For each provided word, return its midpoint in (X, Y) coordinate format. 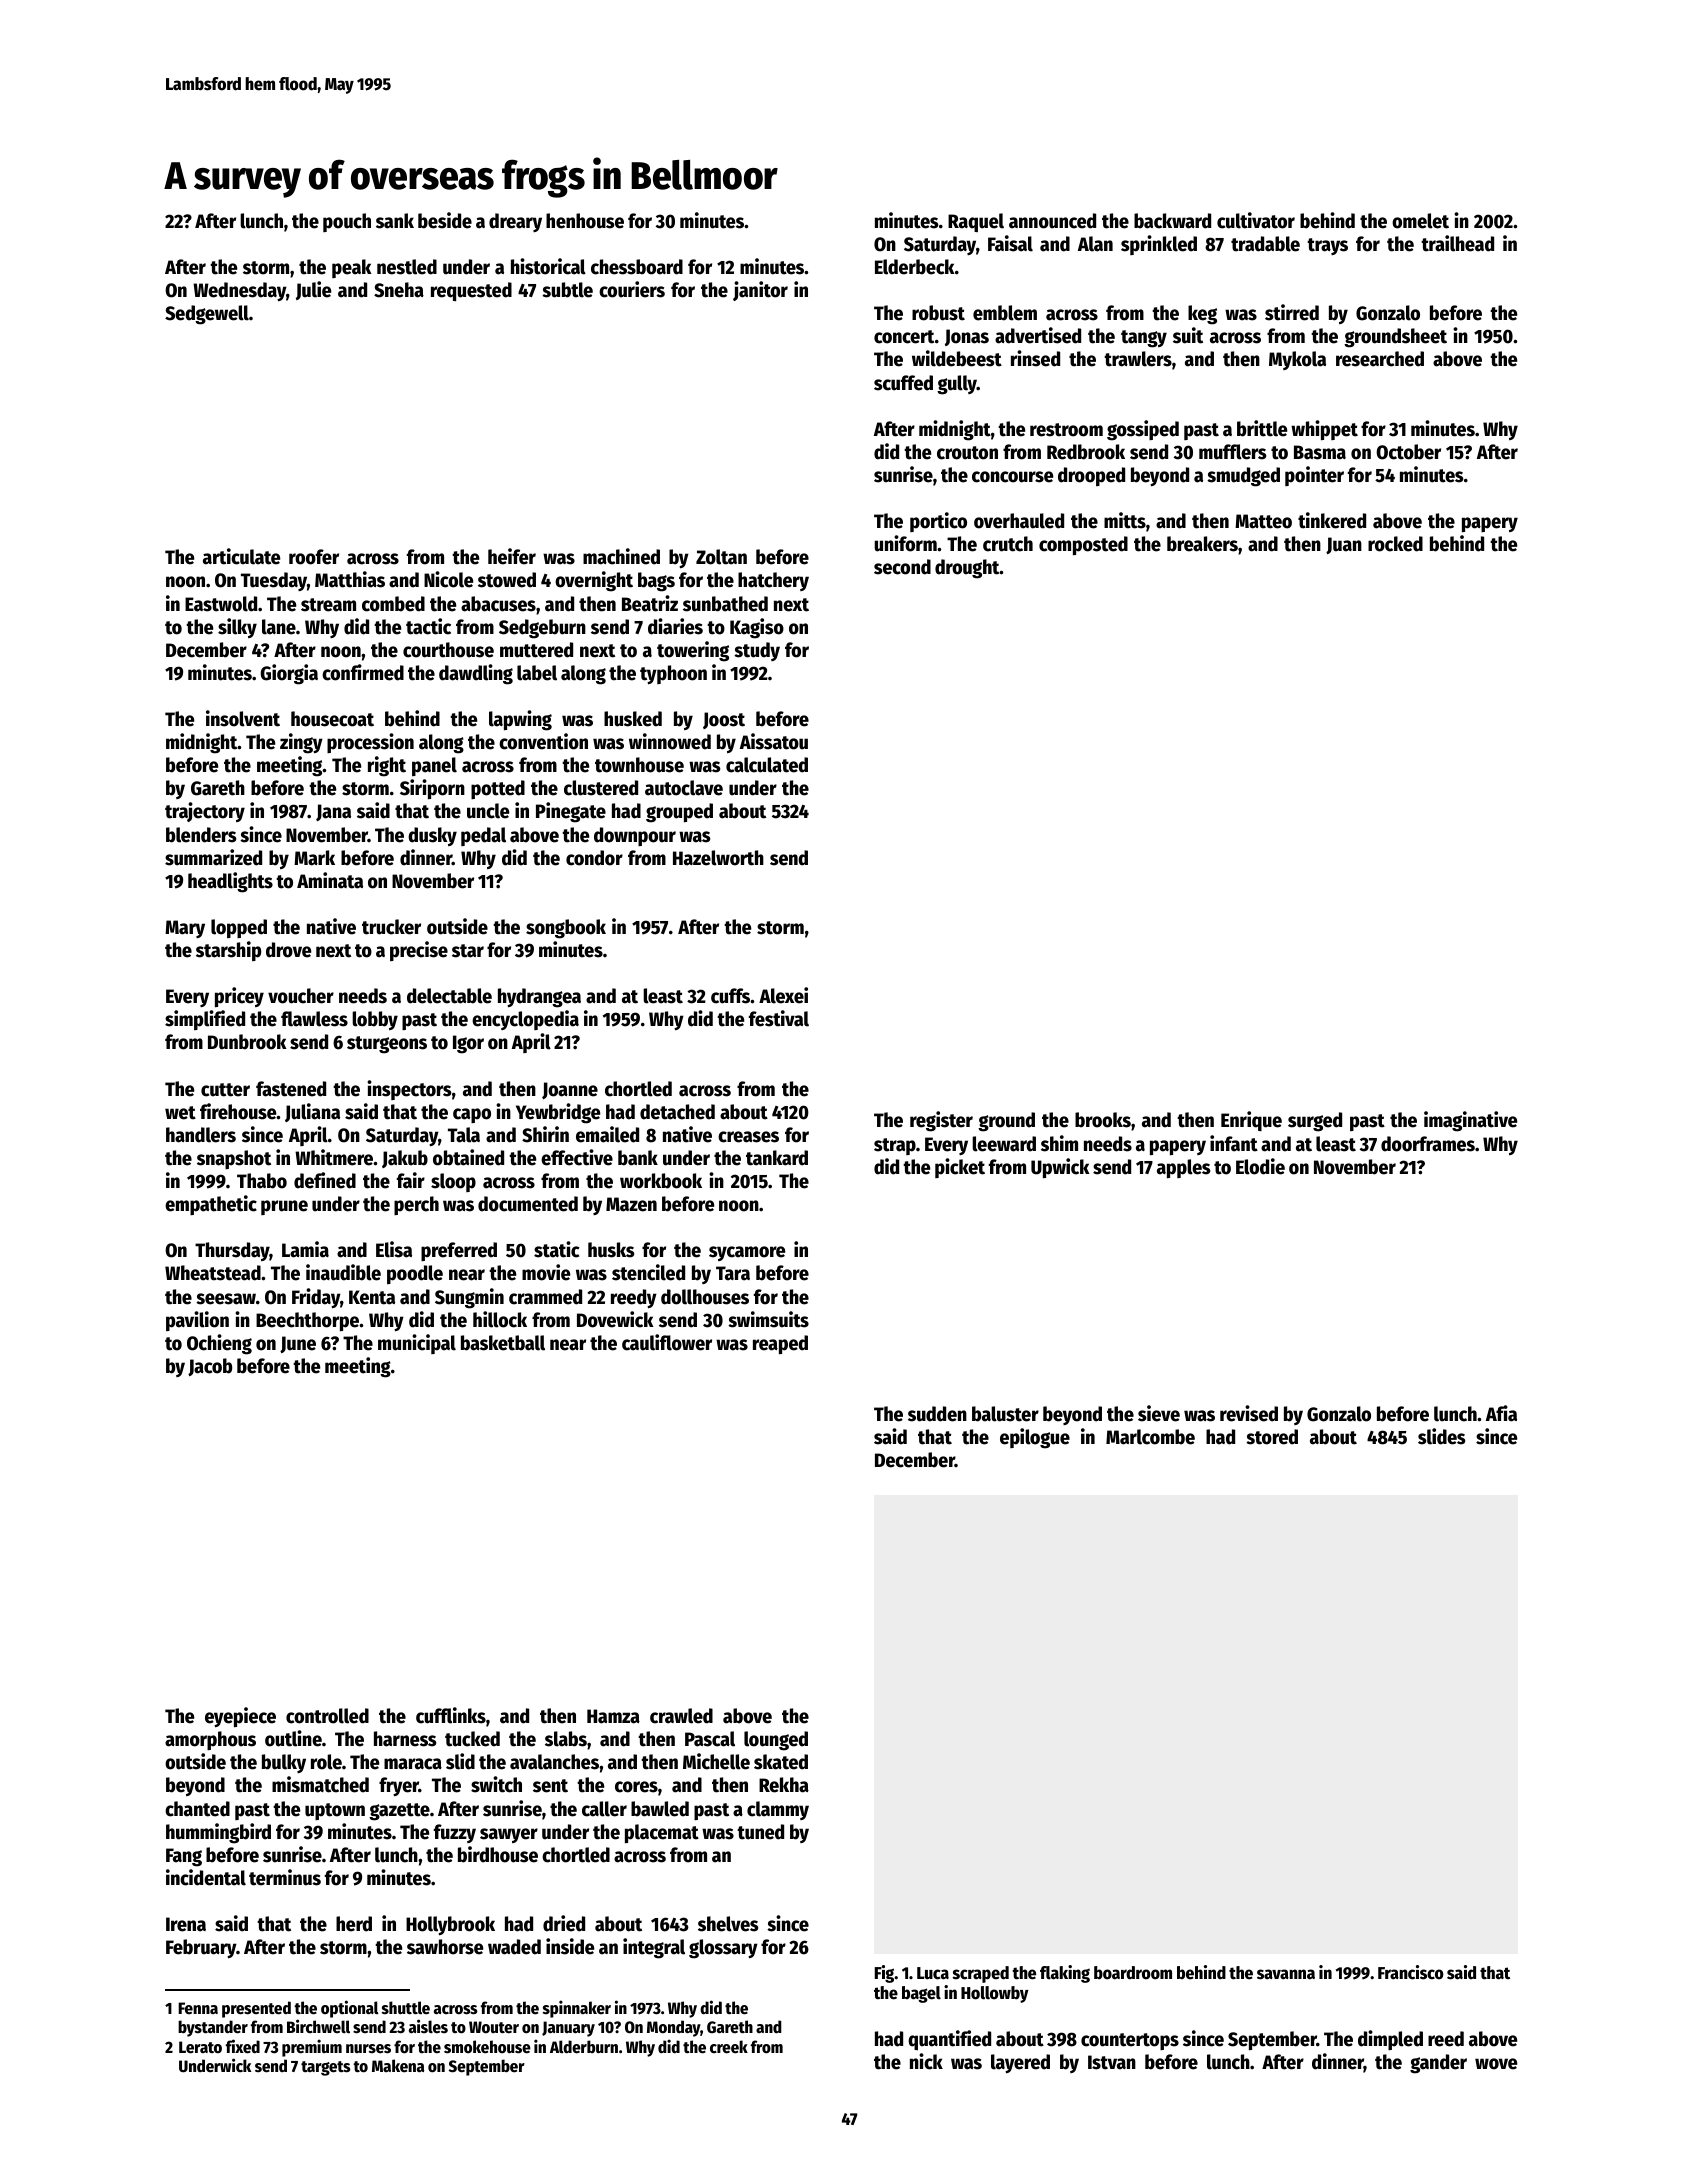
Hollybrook (450, 1926)
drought (967, 569)
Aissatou (774, 741)
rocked (1395, 544)
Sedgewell (207, 315)
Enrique (1251, 1121)
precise (419, 951)
